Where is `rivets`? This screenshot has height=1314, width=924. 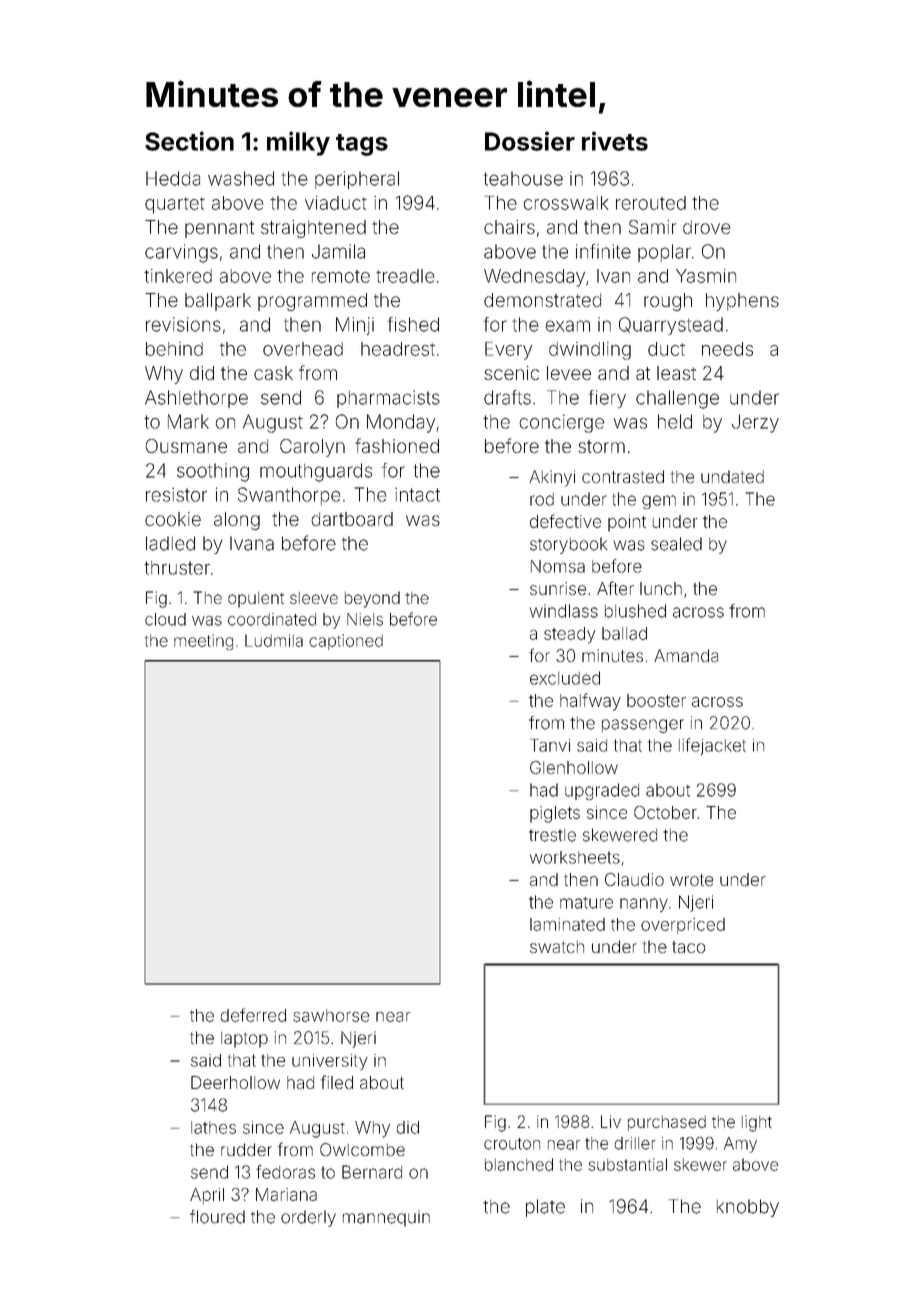
rivets is located at coordinates (615, 141).
